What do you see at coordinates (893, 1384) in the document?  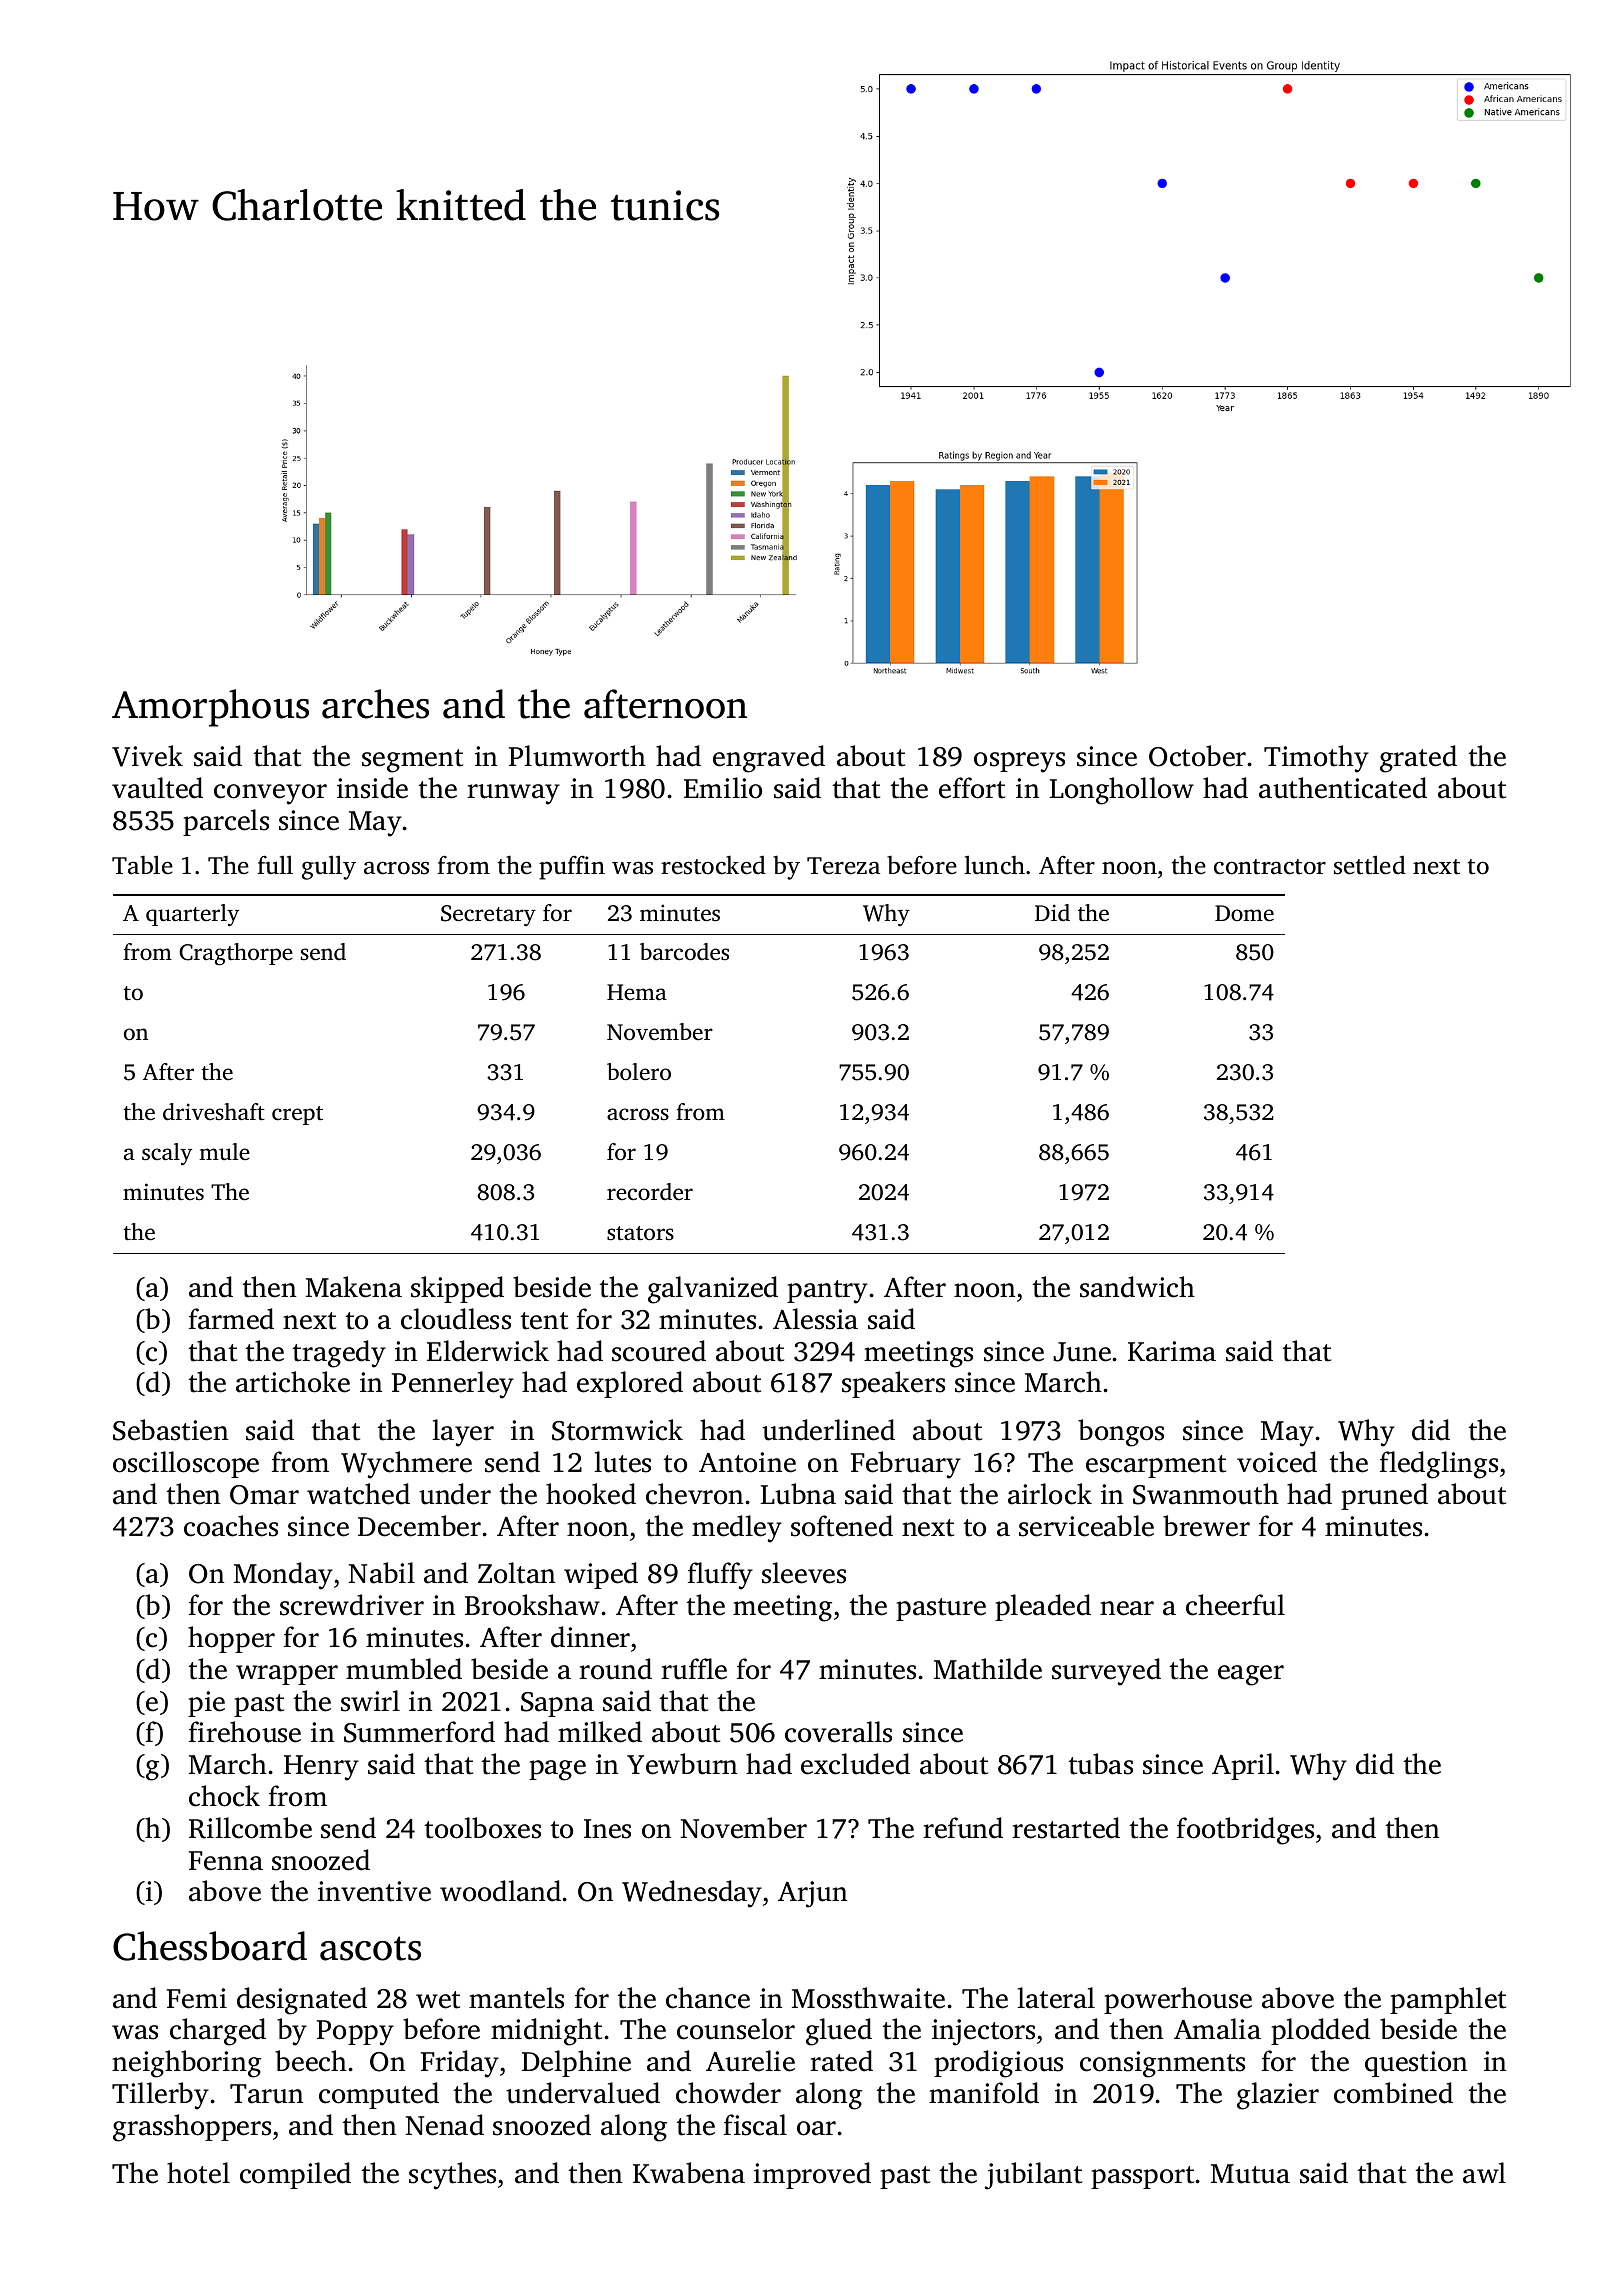 I see `speakers` at bounding box center [893, 1384].
